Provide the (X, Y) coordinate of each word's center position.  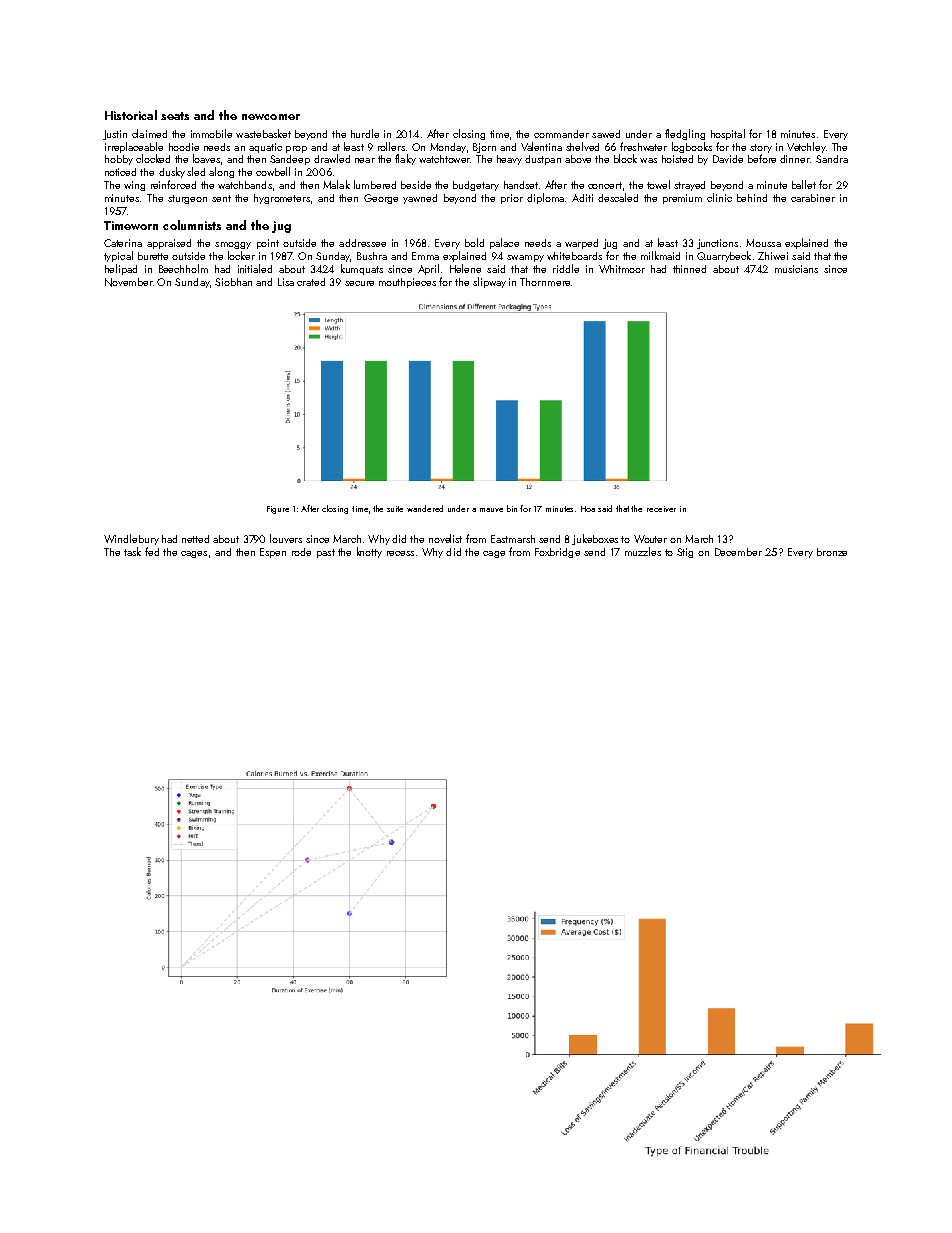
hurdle (365, 133)
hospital (728, 134)
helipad (121, 269)
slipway (489, 282)
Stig (685, 553)
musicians (796, 269)
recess (400, 553)
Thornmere (545, 282)
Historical (131, 115)
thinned (689, 269)
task (132, 551)
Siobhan (233, 282)
